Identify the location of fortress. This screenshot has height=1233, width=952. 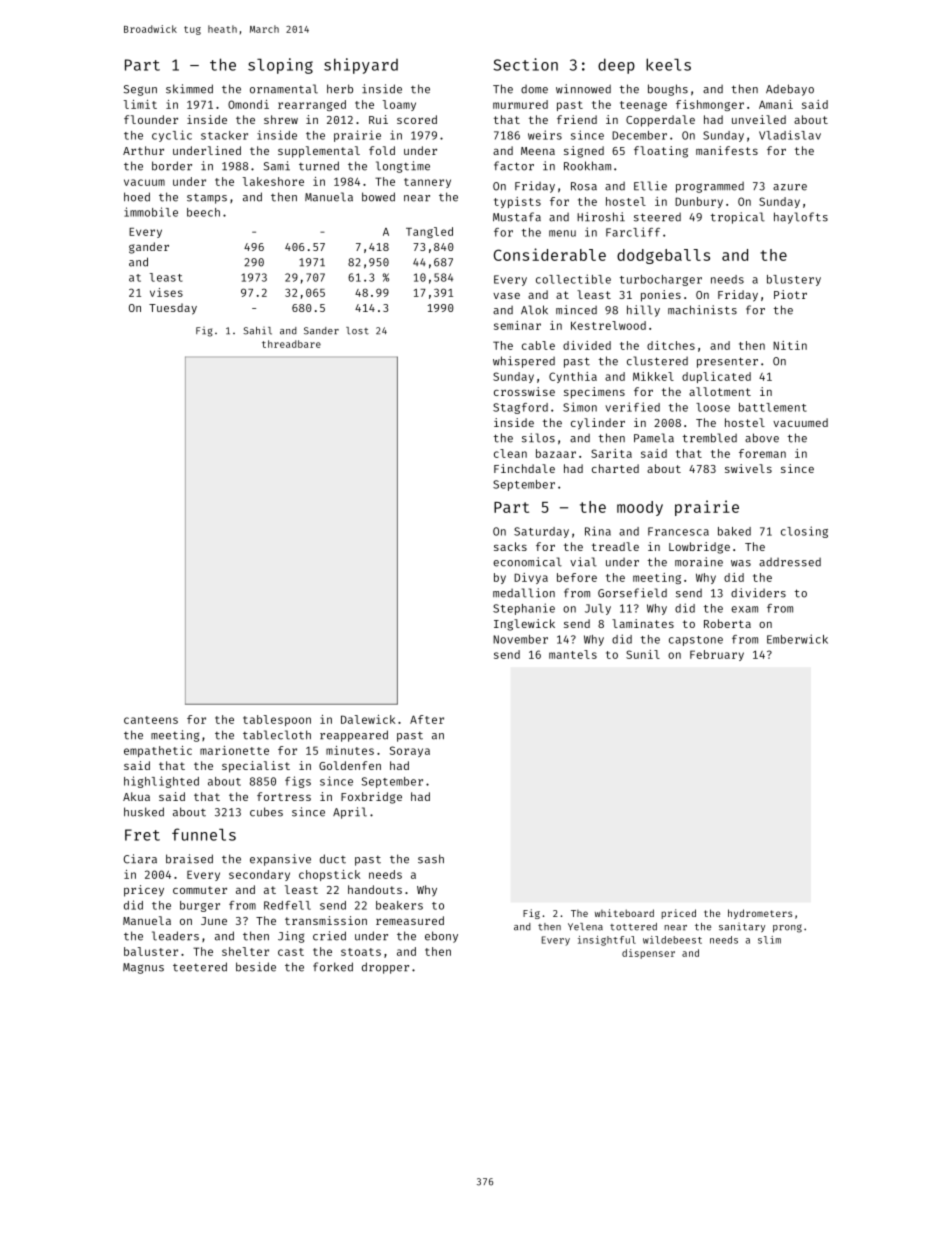
(284, 796).
